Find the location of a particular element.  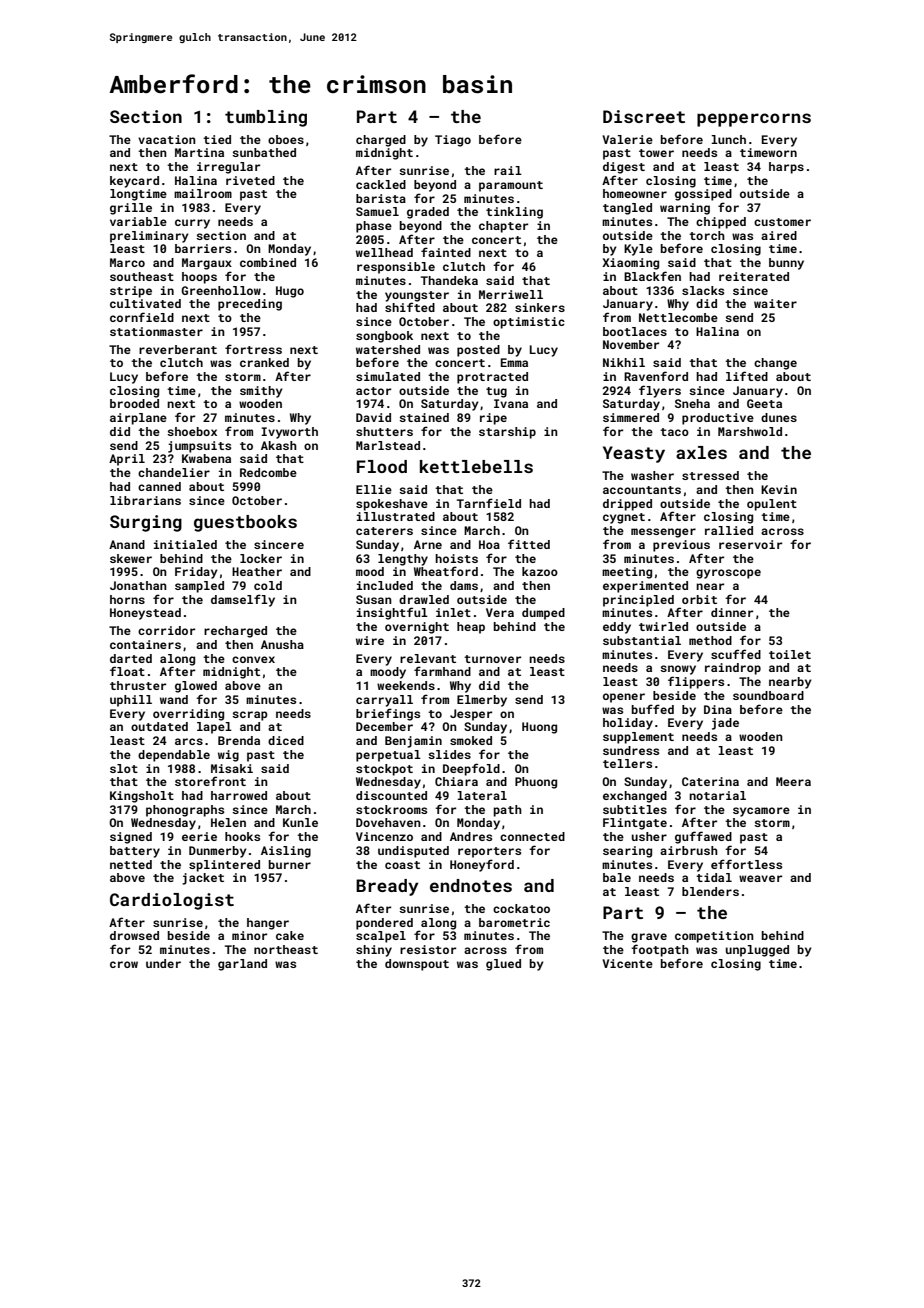

Geeta is located at coordinates (764, 403).
